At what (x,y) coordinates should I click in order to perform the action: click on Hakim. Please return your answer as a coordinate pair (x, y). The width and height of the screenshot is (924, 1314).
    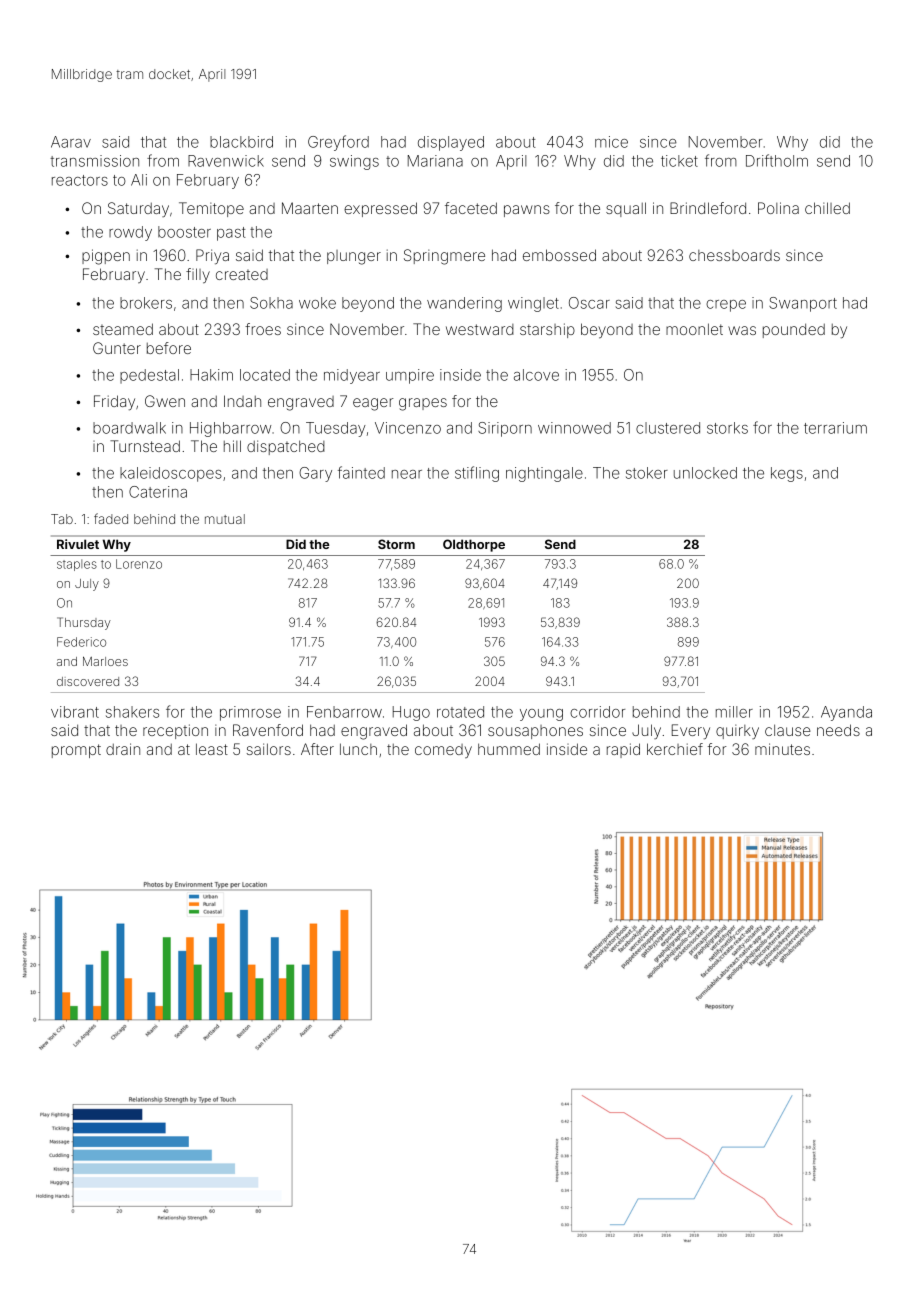
    Looking at the image, I should click on (211, 375).
